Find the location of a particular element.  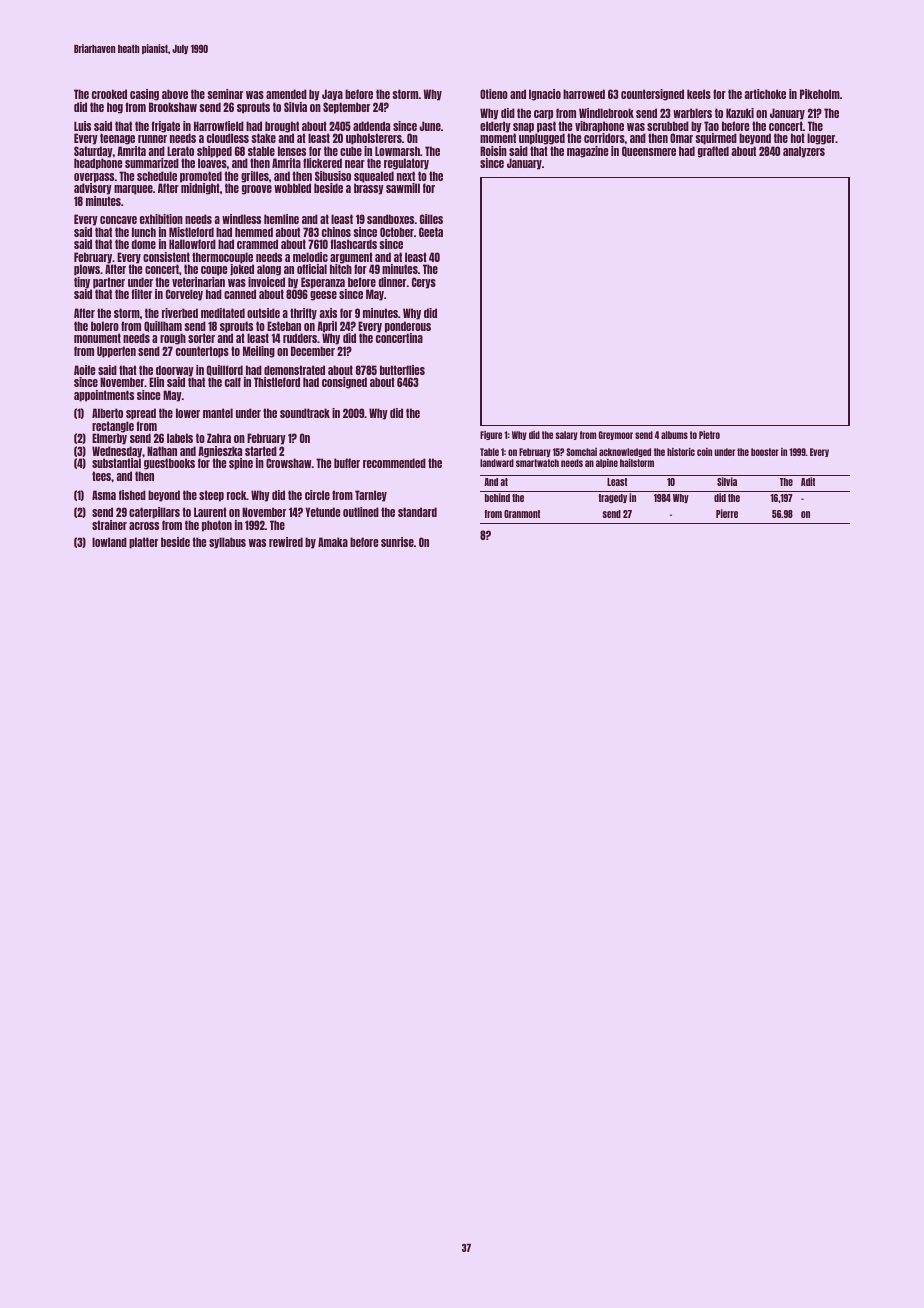

consigned is located at coordinates (344, 383).
